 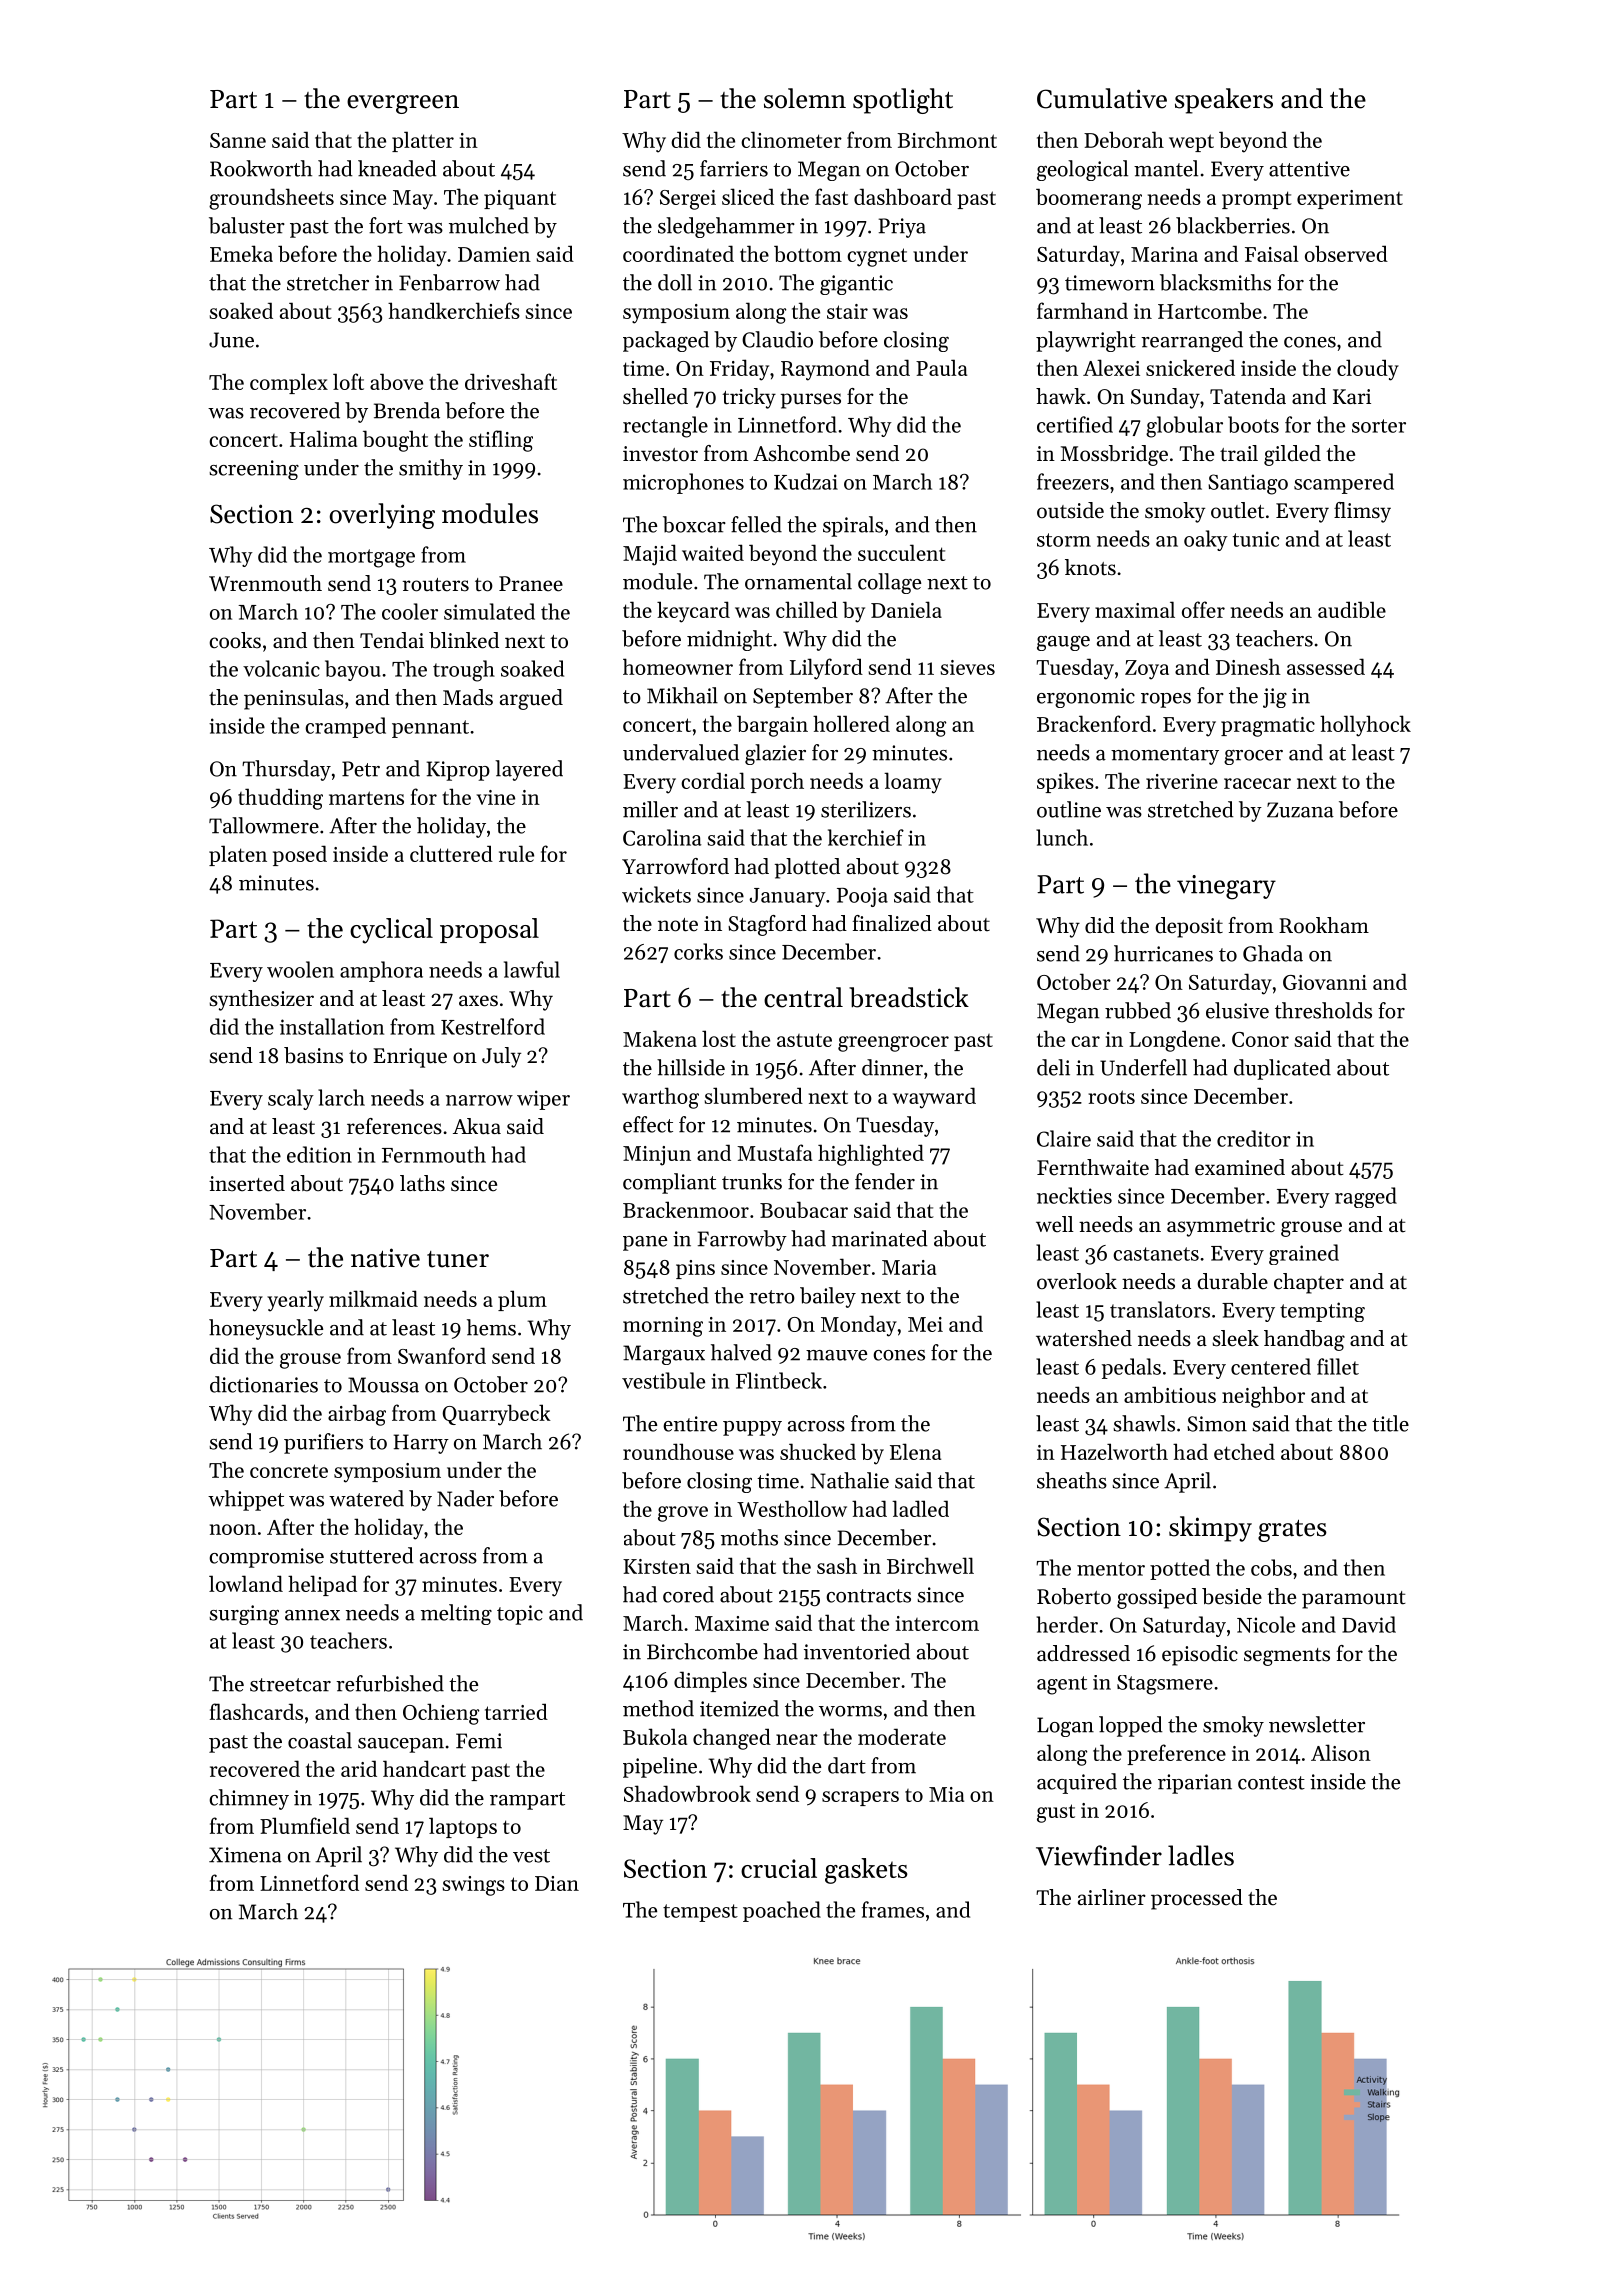 What do you see at coordinates (403, 104) in the screenshot?
I see `evergreen` at bounding box center [403, 104].
